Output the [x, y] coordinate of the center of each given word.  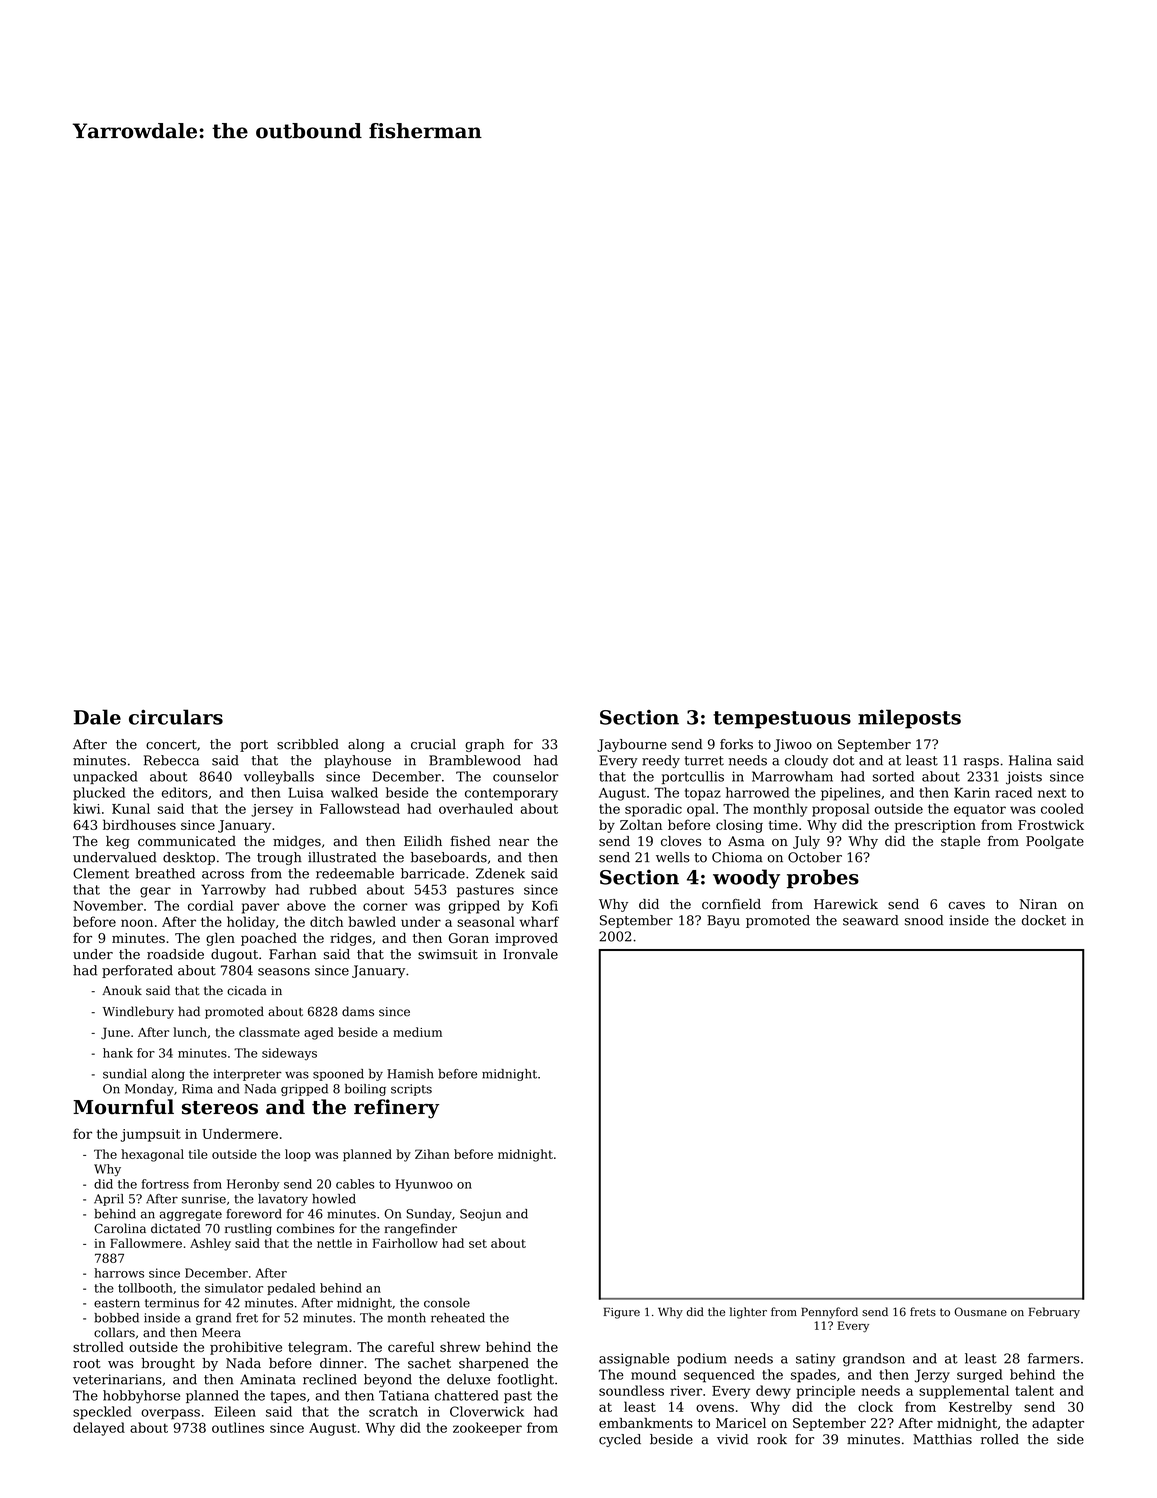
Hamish [410, 1074]
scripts [411, 1090]
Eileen [235, 1411]
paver [260, 908]
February [1054, 1313]
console [447, 1303]
